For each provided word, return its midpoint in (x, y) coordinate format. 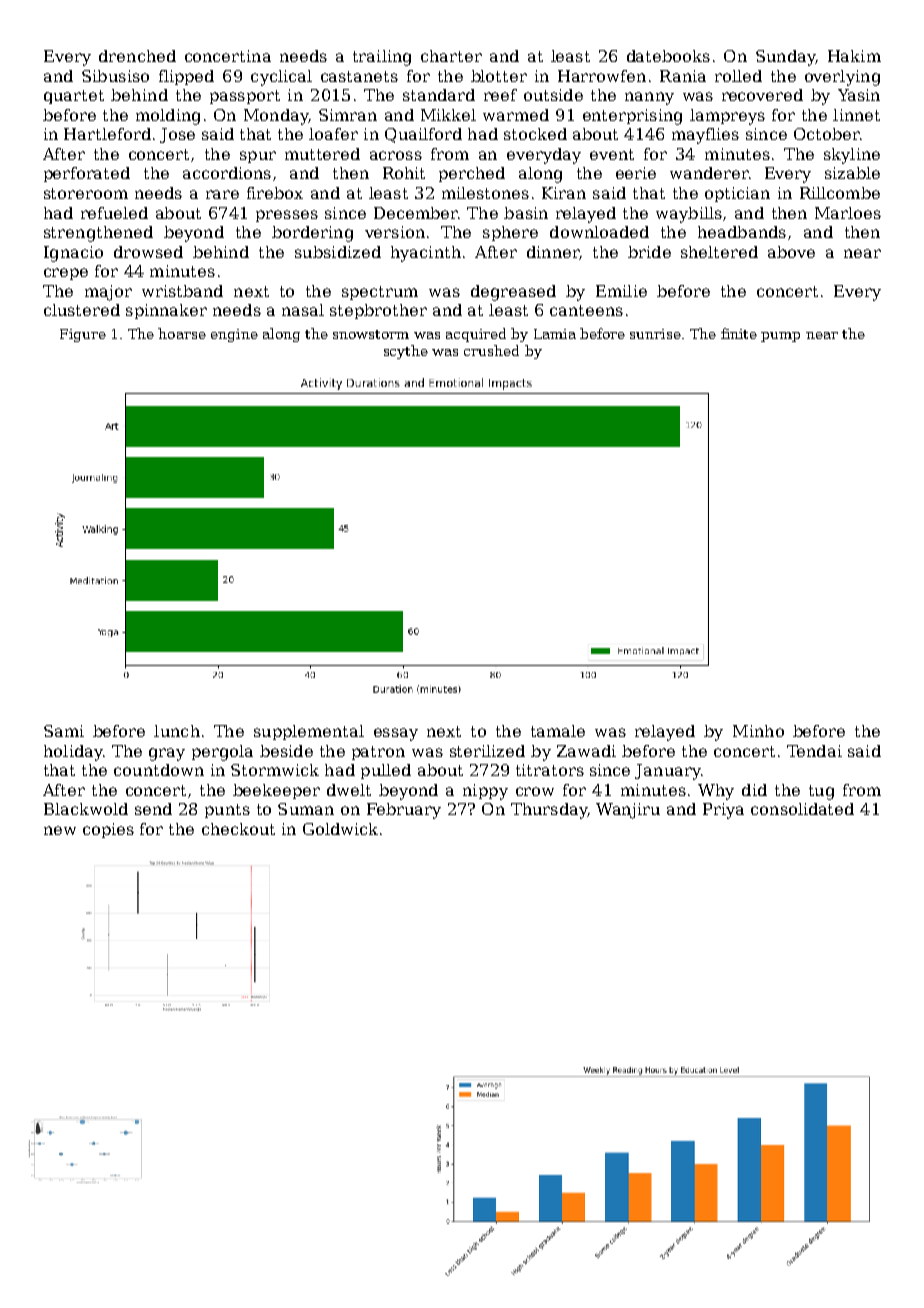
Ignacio (73, 254)
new (60, 830)
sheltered (719, 252)
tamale (558, 731)
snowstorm (371, 334)
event (612, 154)
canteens (586, 310)
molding (168, 117)
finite (739, 333)
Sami (64, 731)
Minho (758, 731)
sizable (852, 173)
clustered (82, 310)
